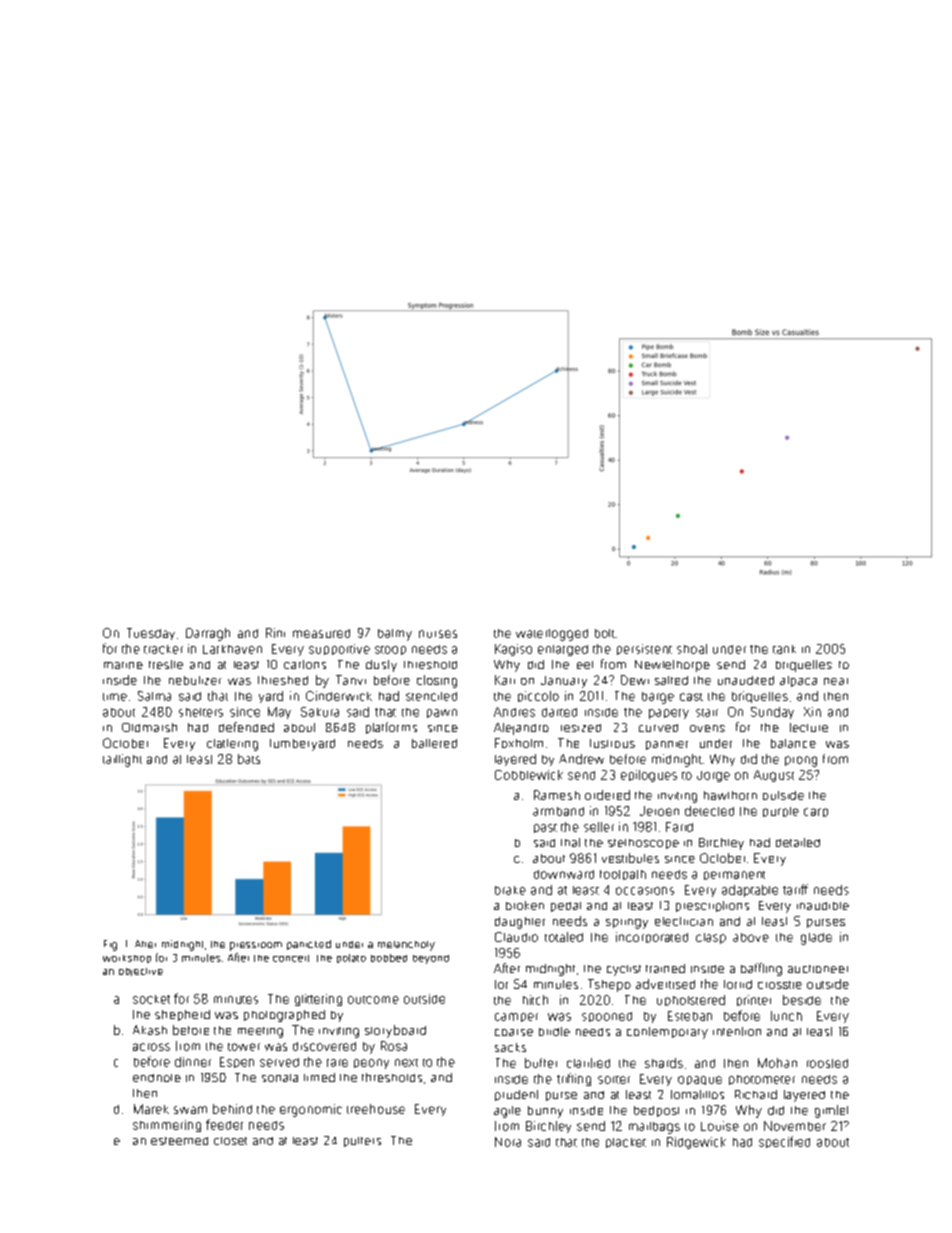 Image resolution: width=952 pixels, height=1233 pixels. Describe the element at coordinates (713, 776) in the image. I see `Jorge` at that location.
